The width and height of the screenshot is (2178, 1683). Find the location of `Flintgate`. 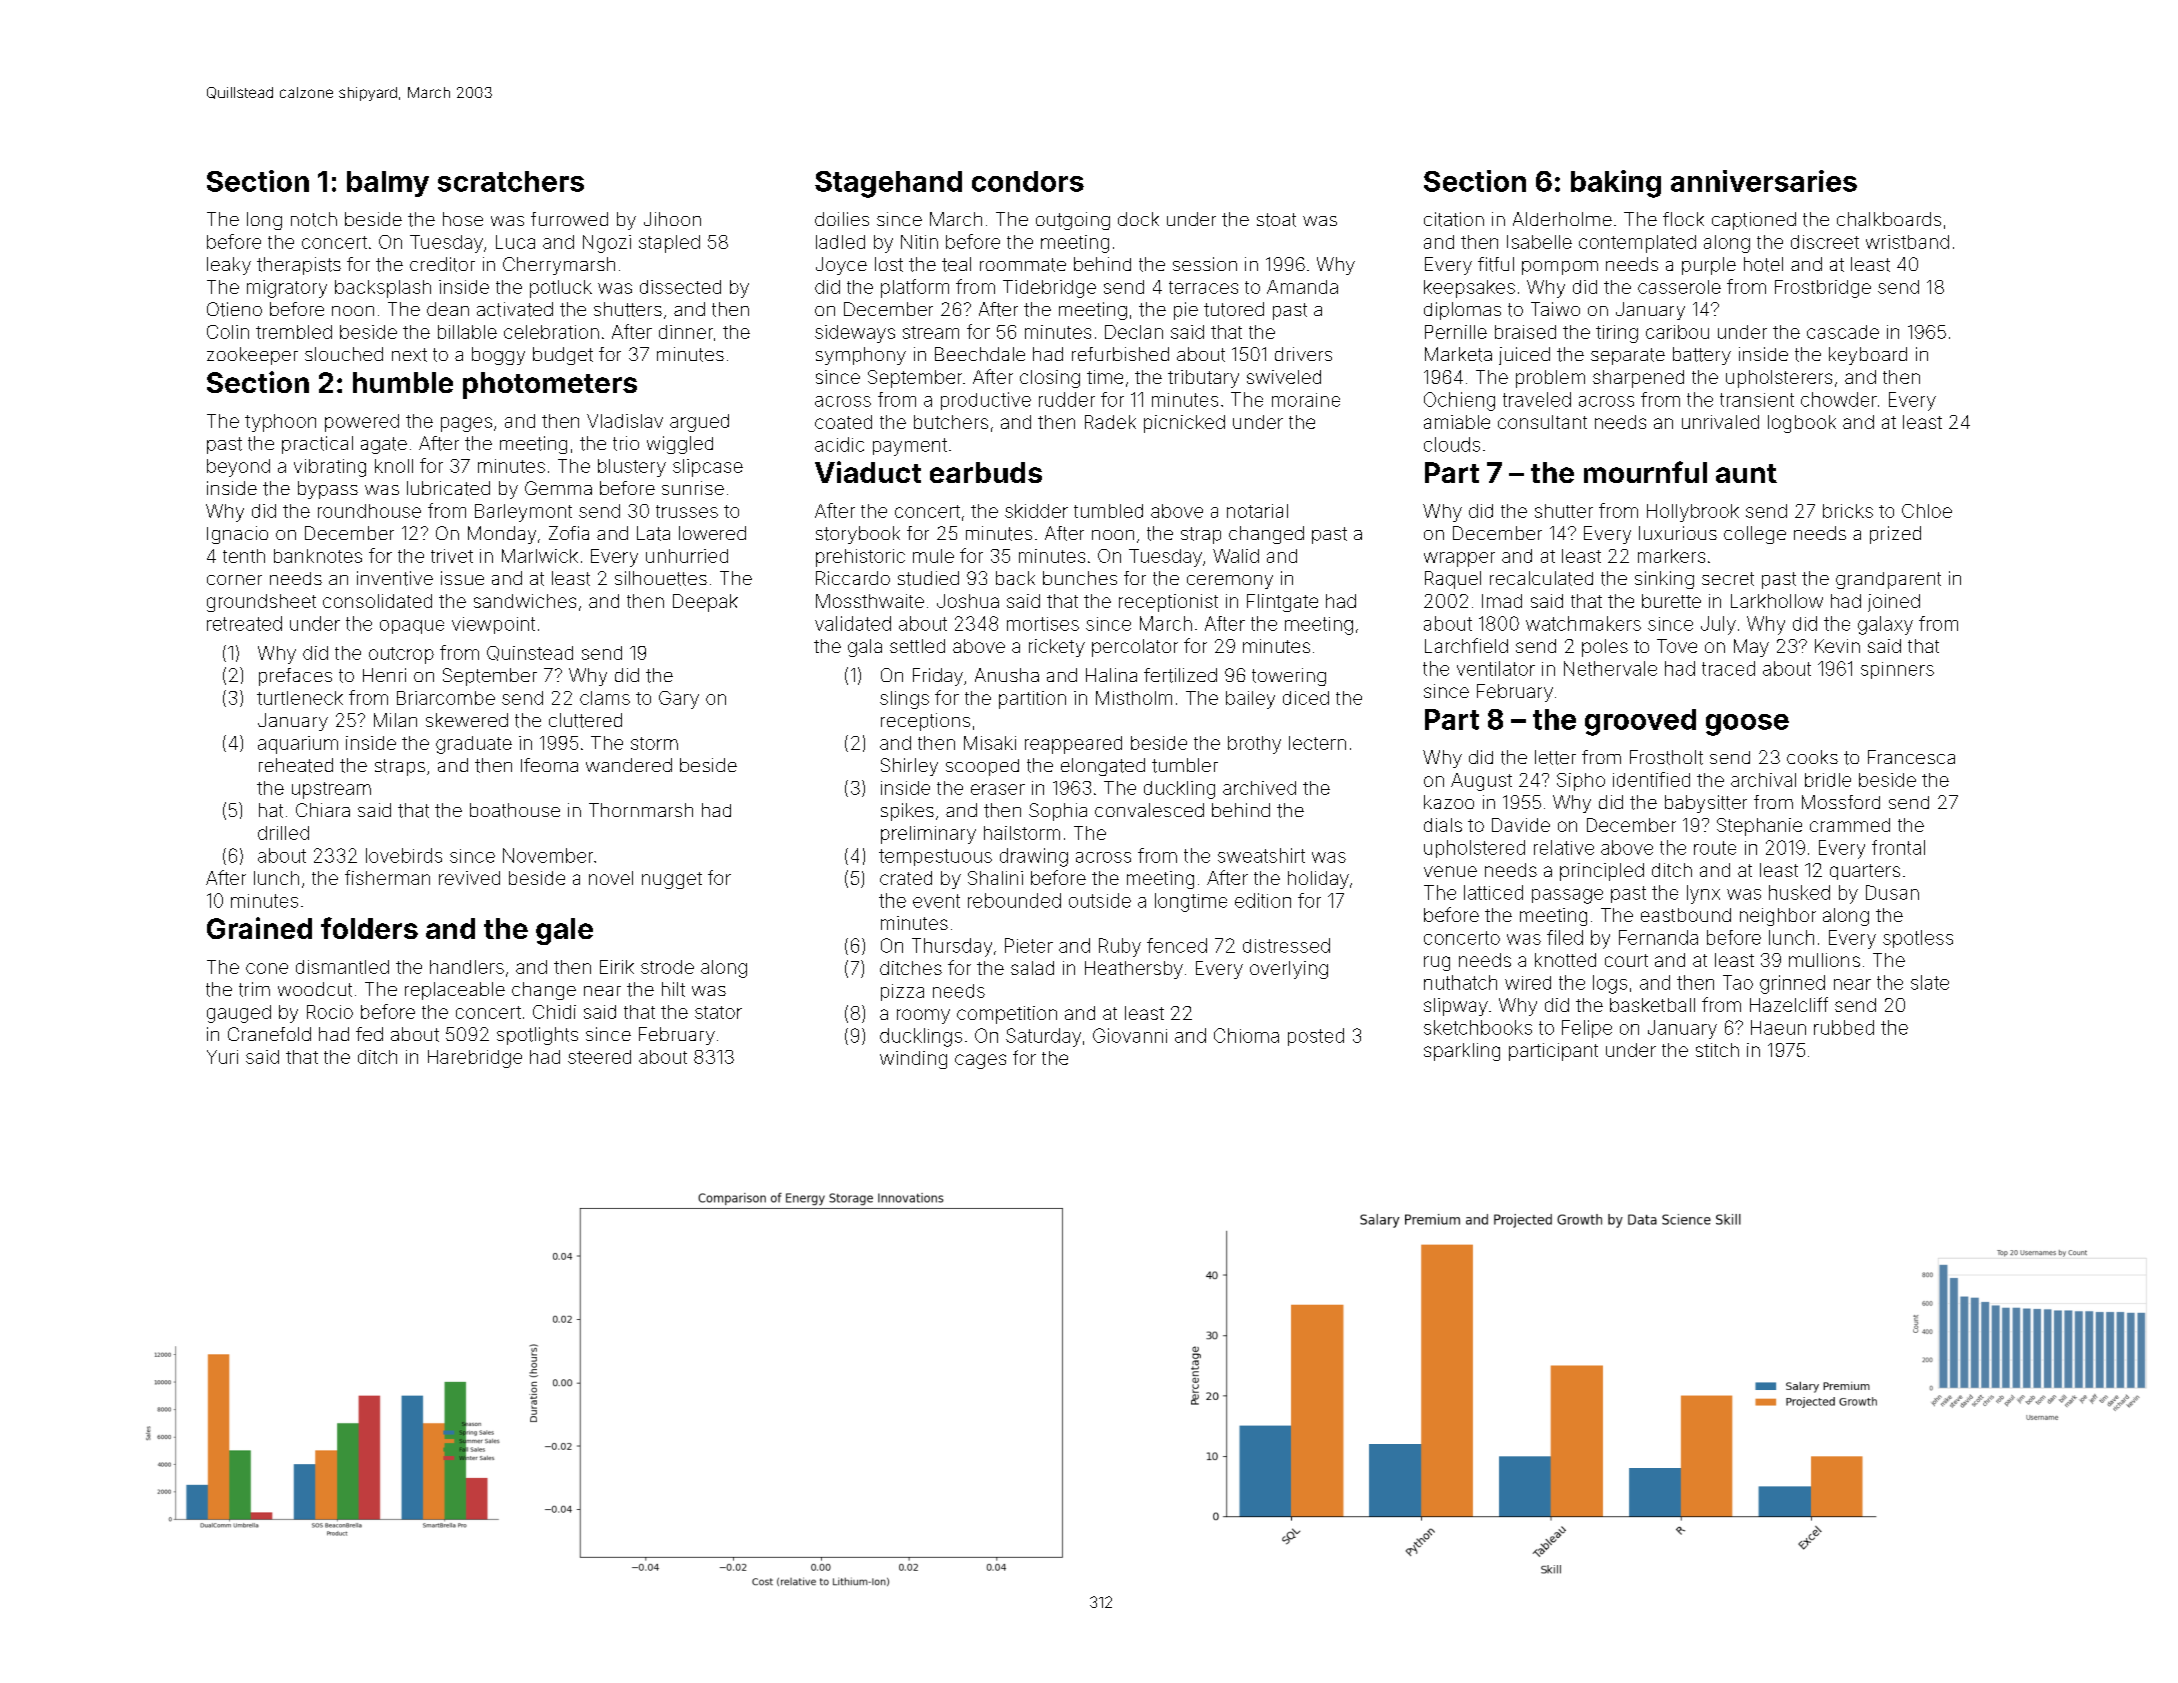

Flintgate is located at coordinates (1282, 603).
